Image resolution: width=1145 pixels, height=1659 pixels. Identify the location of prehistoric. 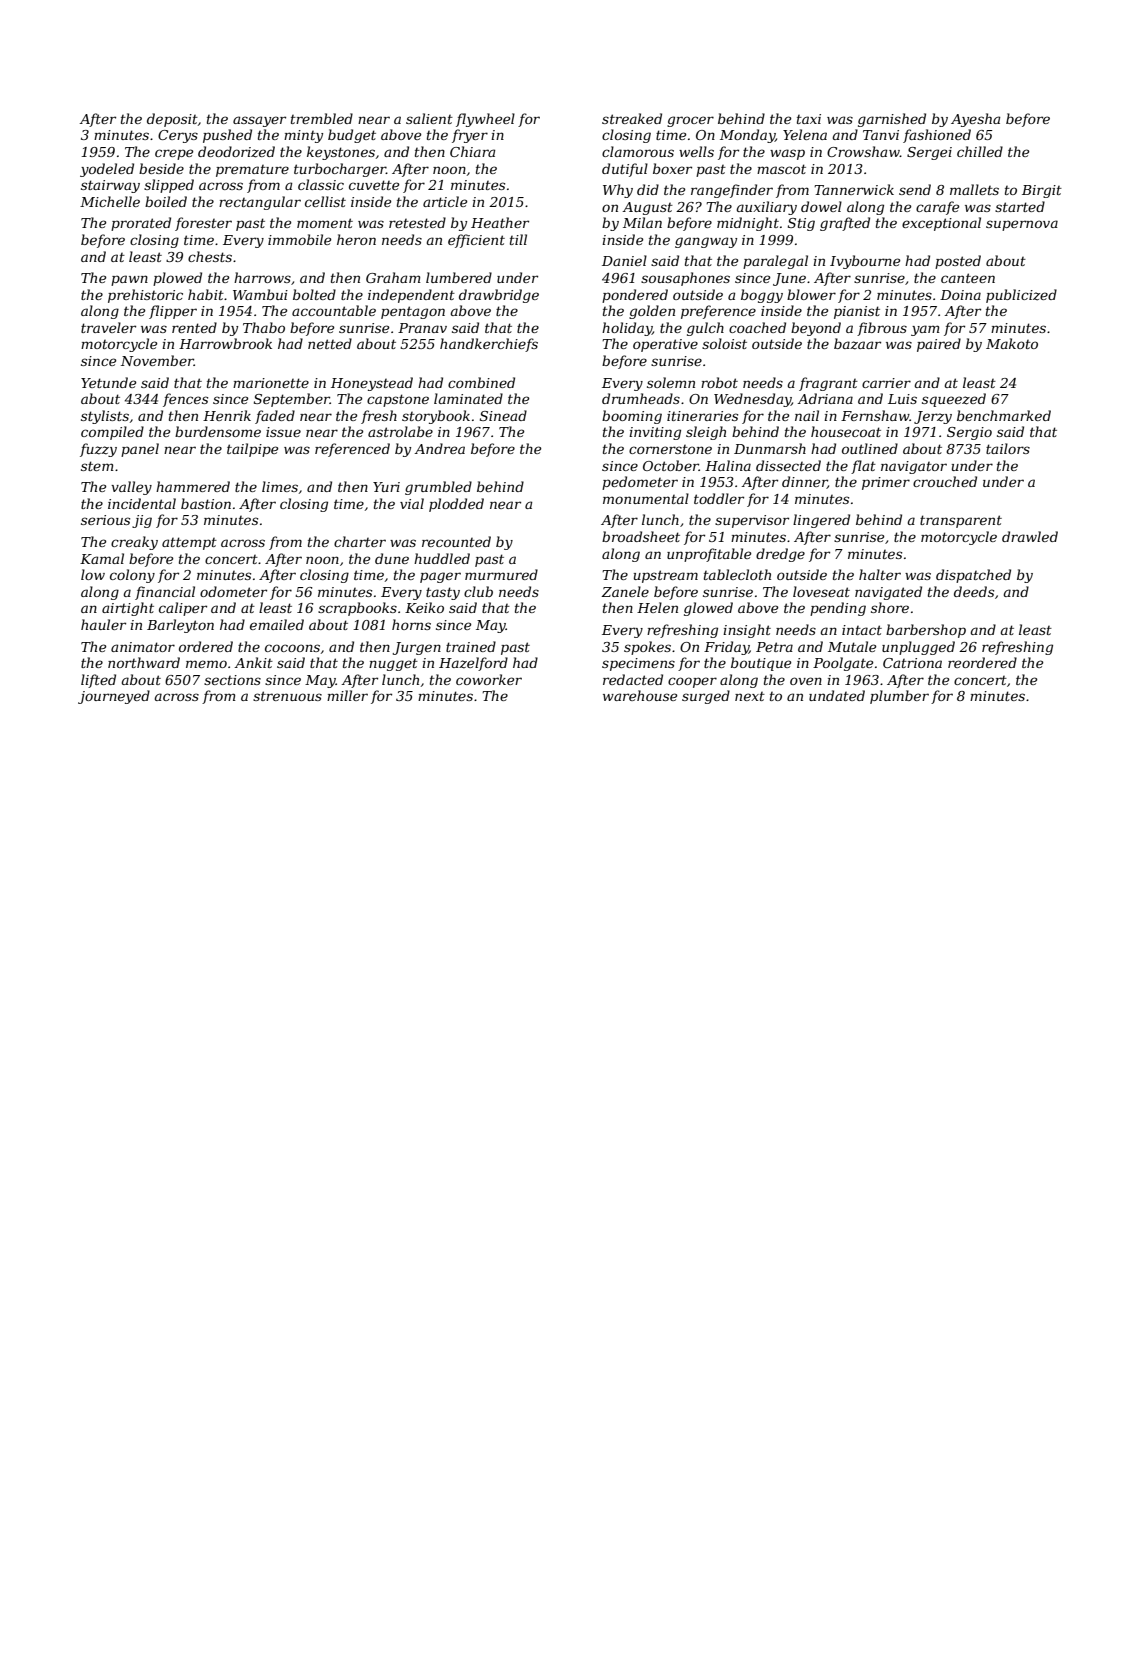
(145, 296).
